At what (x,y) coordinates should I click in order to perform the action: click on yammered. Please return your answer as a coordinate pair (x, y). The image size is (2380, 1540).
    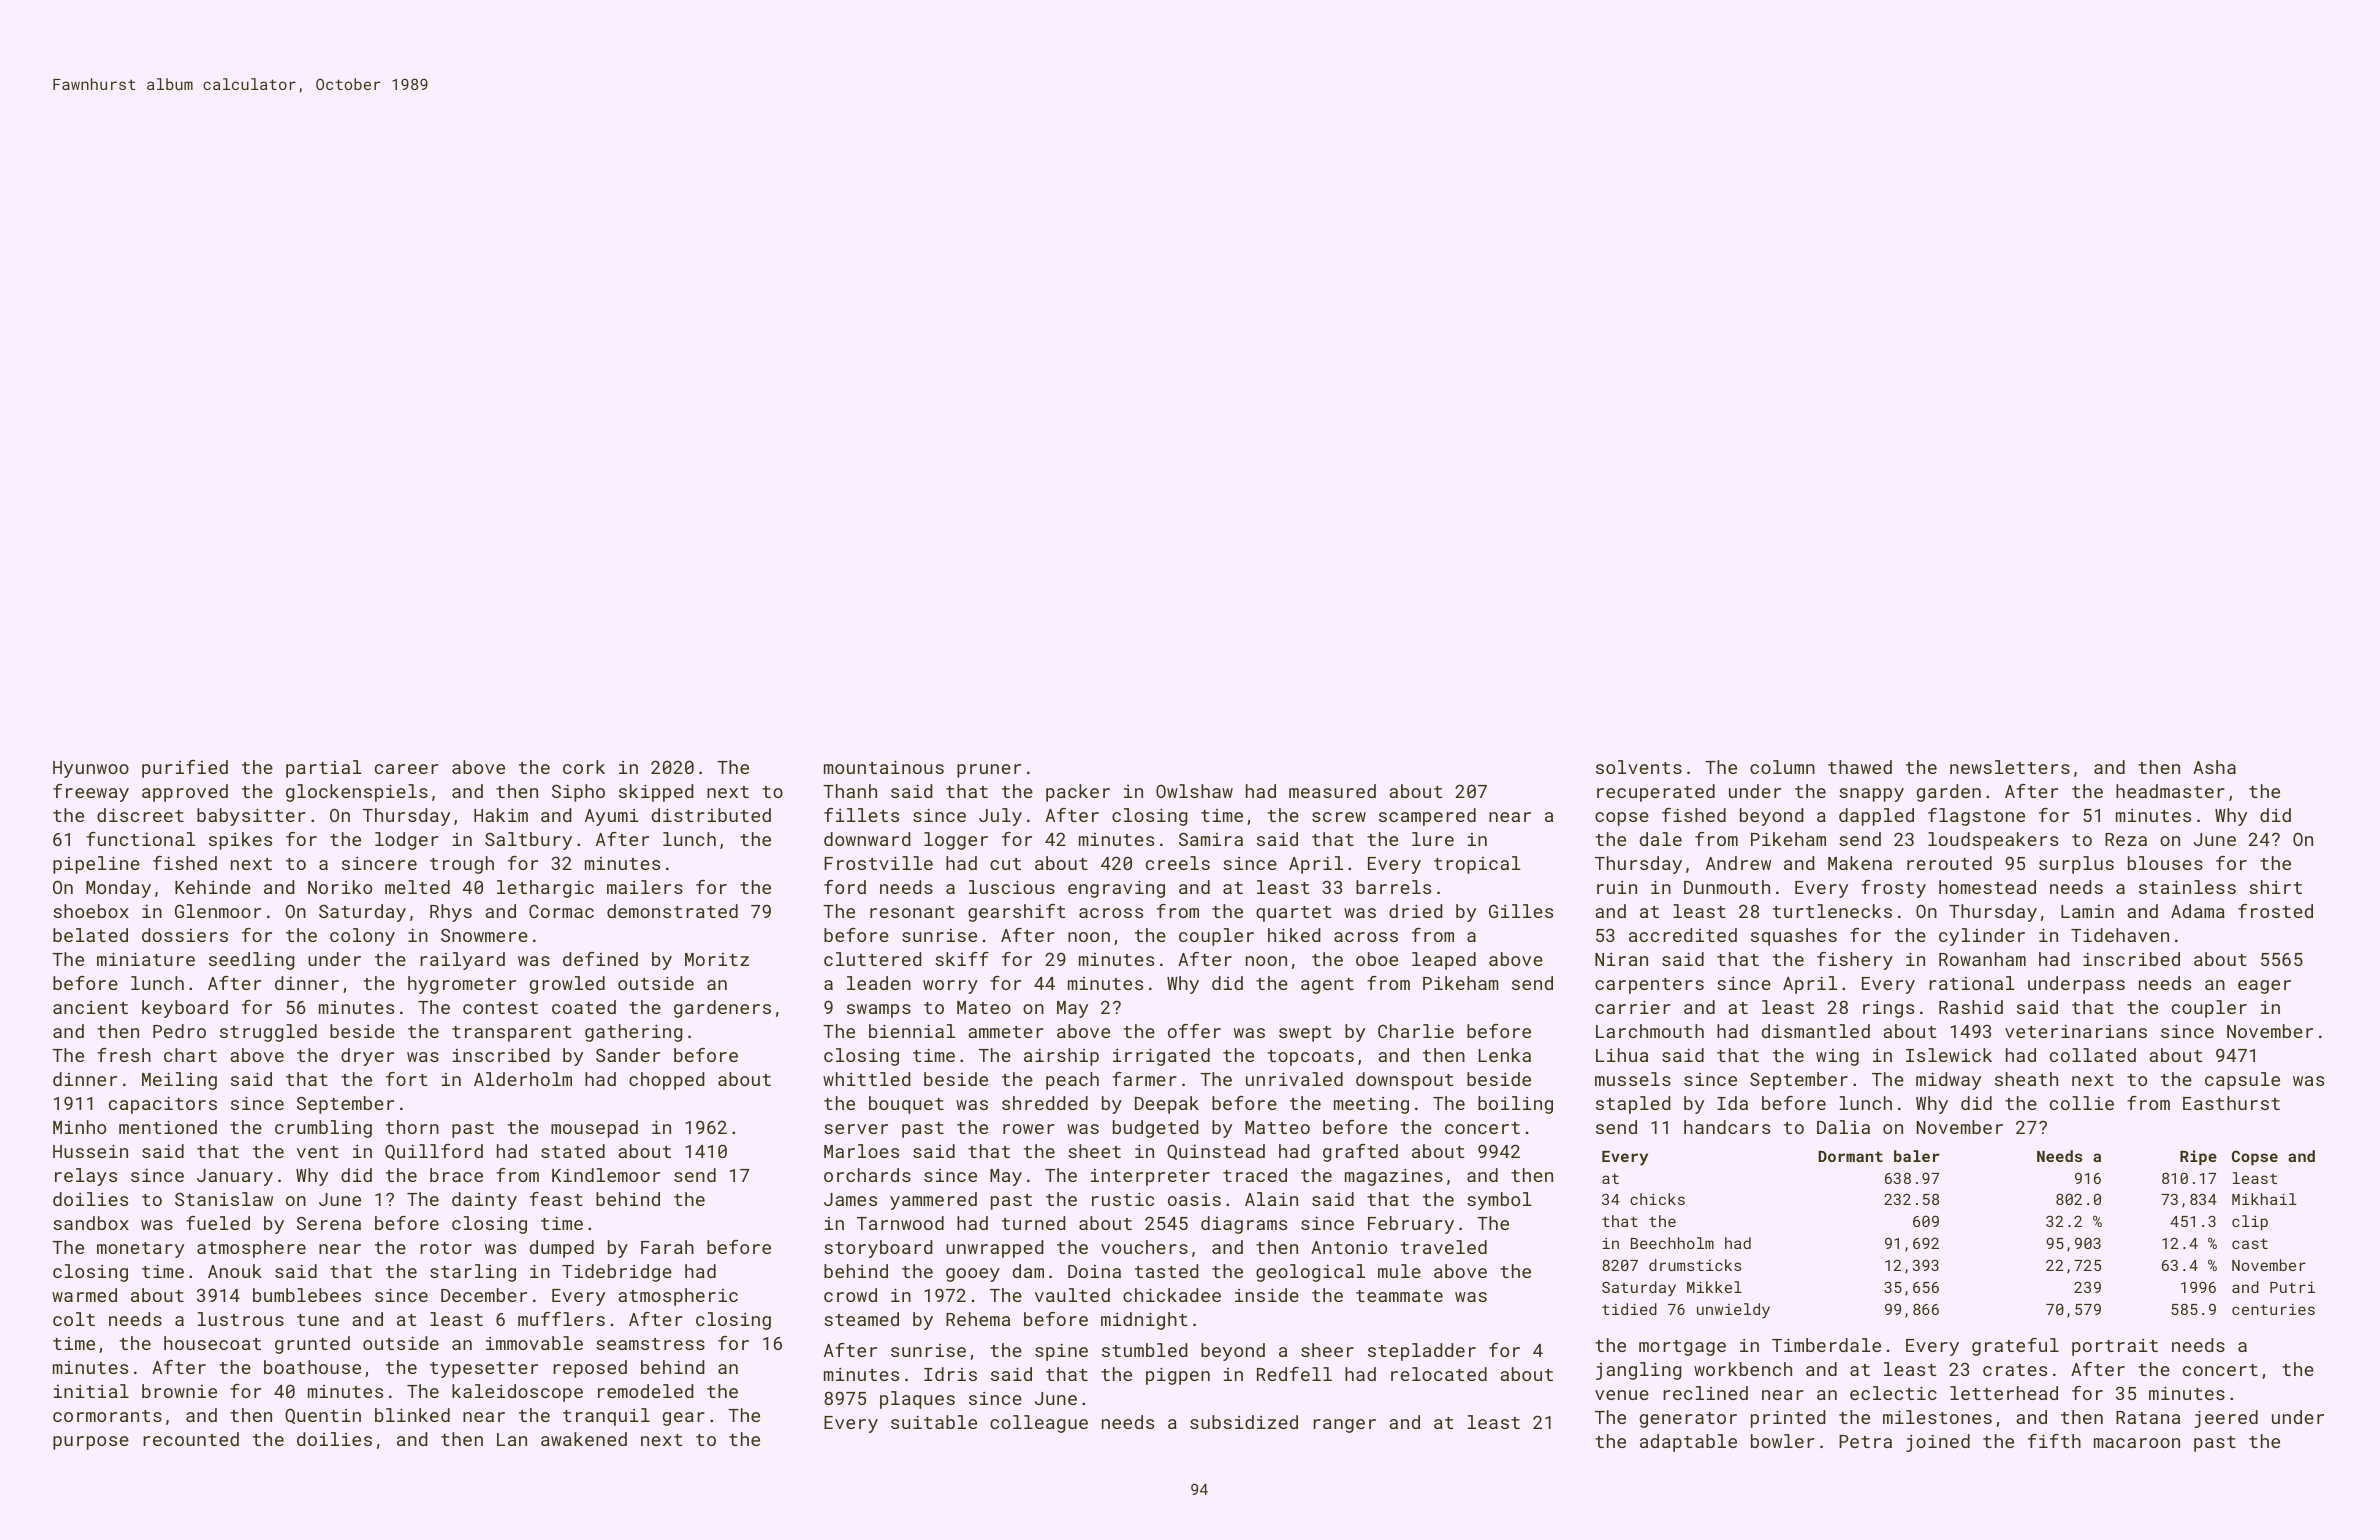
    Looking at the image, I should click on (933, 1201).
